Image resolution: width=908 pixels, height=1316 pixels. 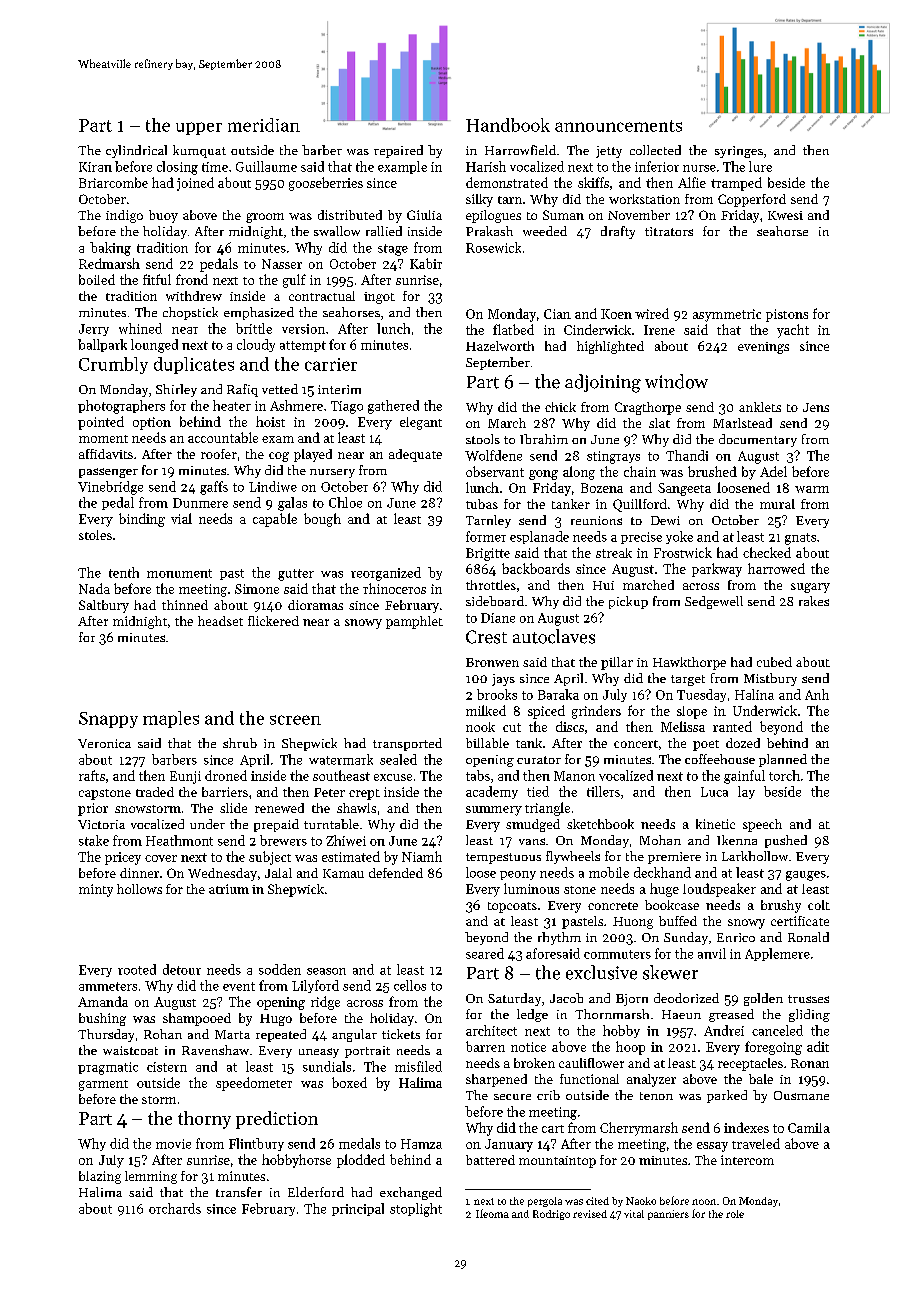 I want to click on capable, so click(x=275, y=520).
